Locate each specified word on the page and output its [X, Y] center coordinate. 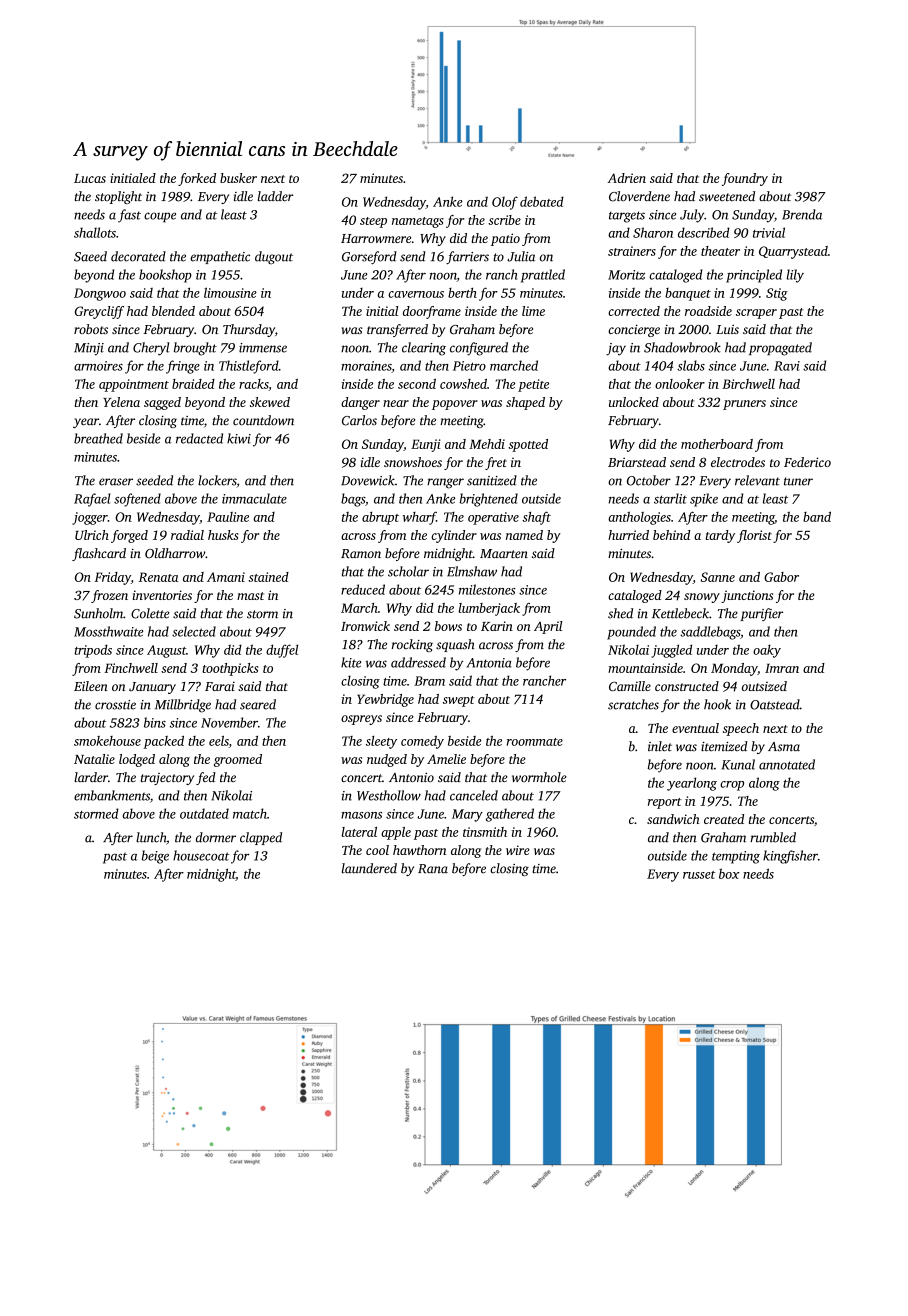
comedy [422, 742]
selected [194, 631]
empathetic [220, 257]
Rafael [92, 500]
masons [361, 815]
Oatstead [775, 704]
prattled [543, 276]
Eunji [426, 445]
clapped [261, 838]
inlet [660, 746]
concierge [634, 330]
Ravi [787, 366]
